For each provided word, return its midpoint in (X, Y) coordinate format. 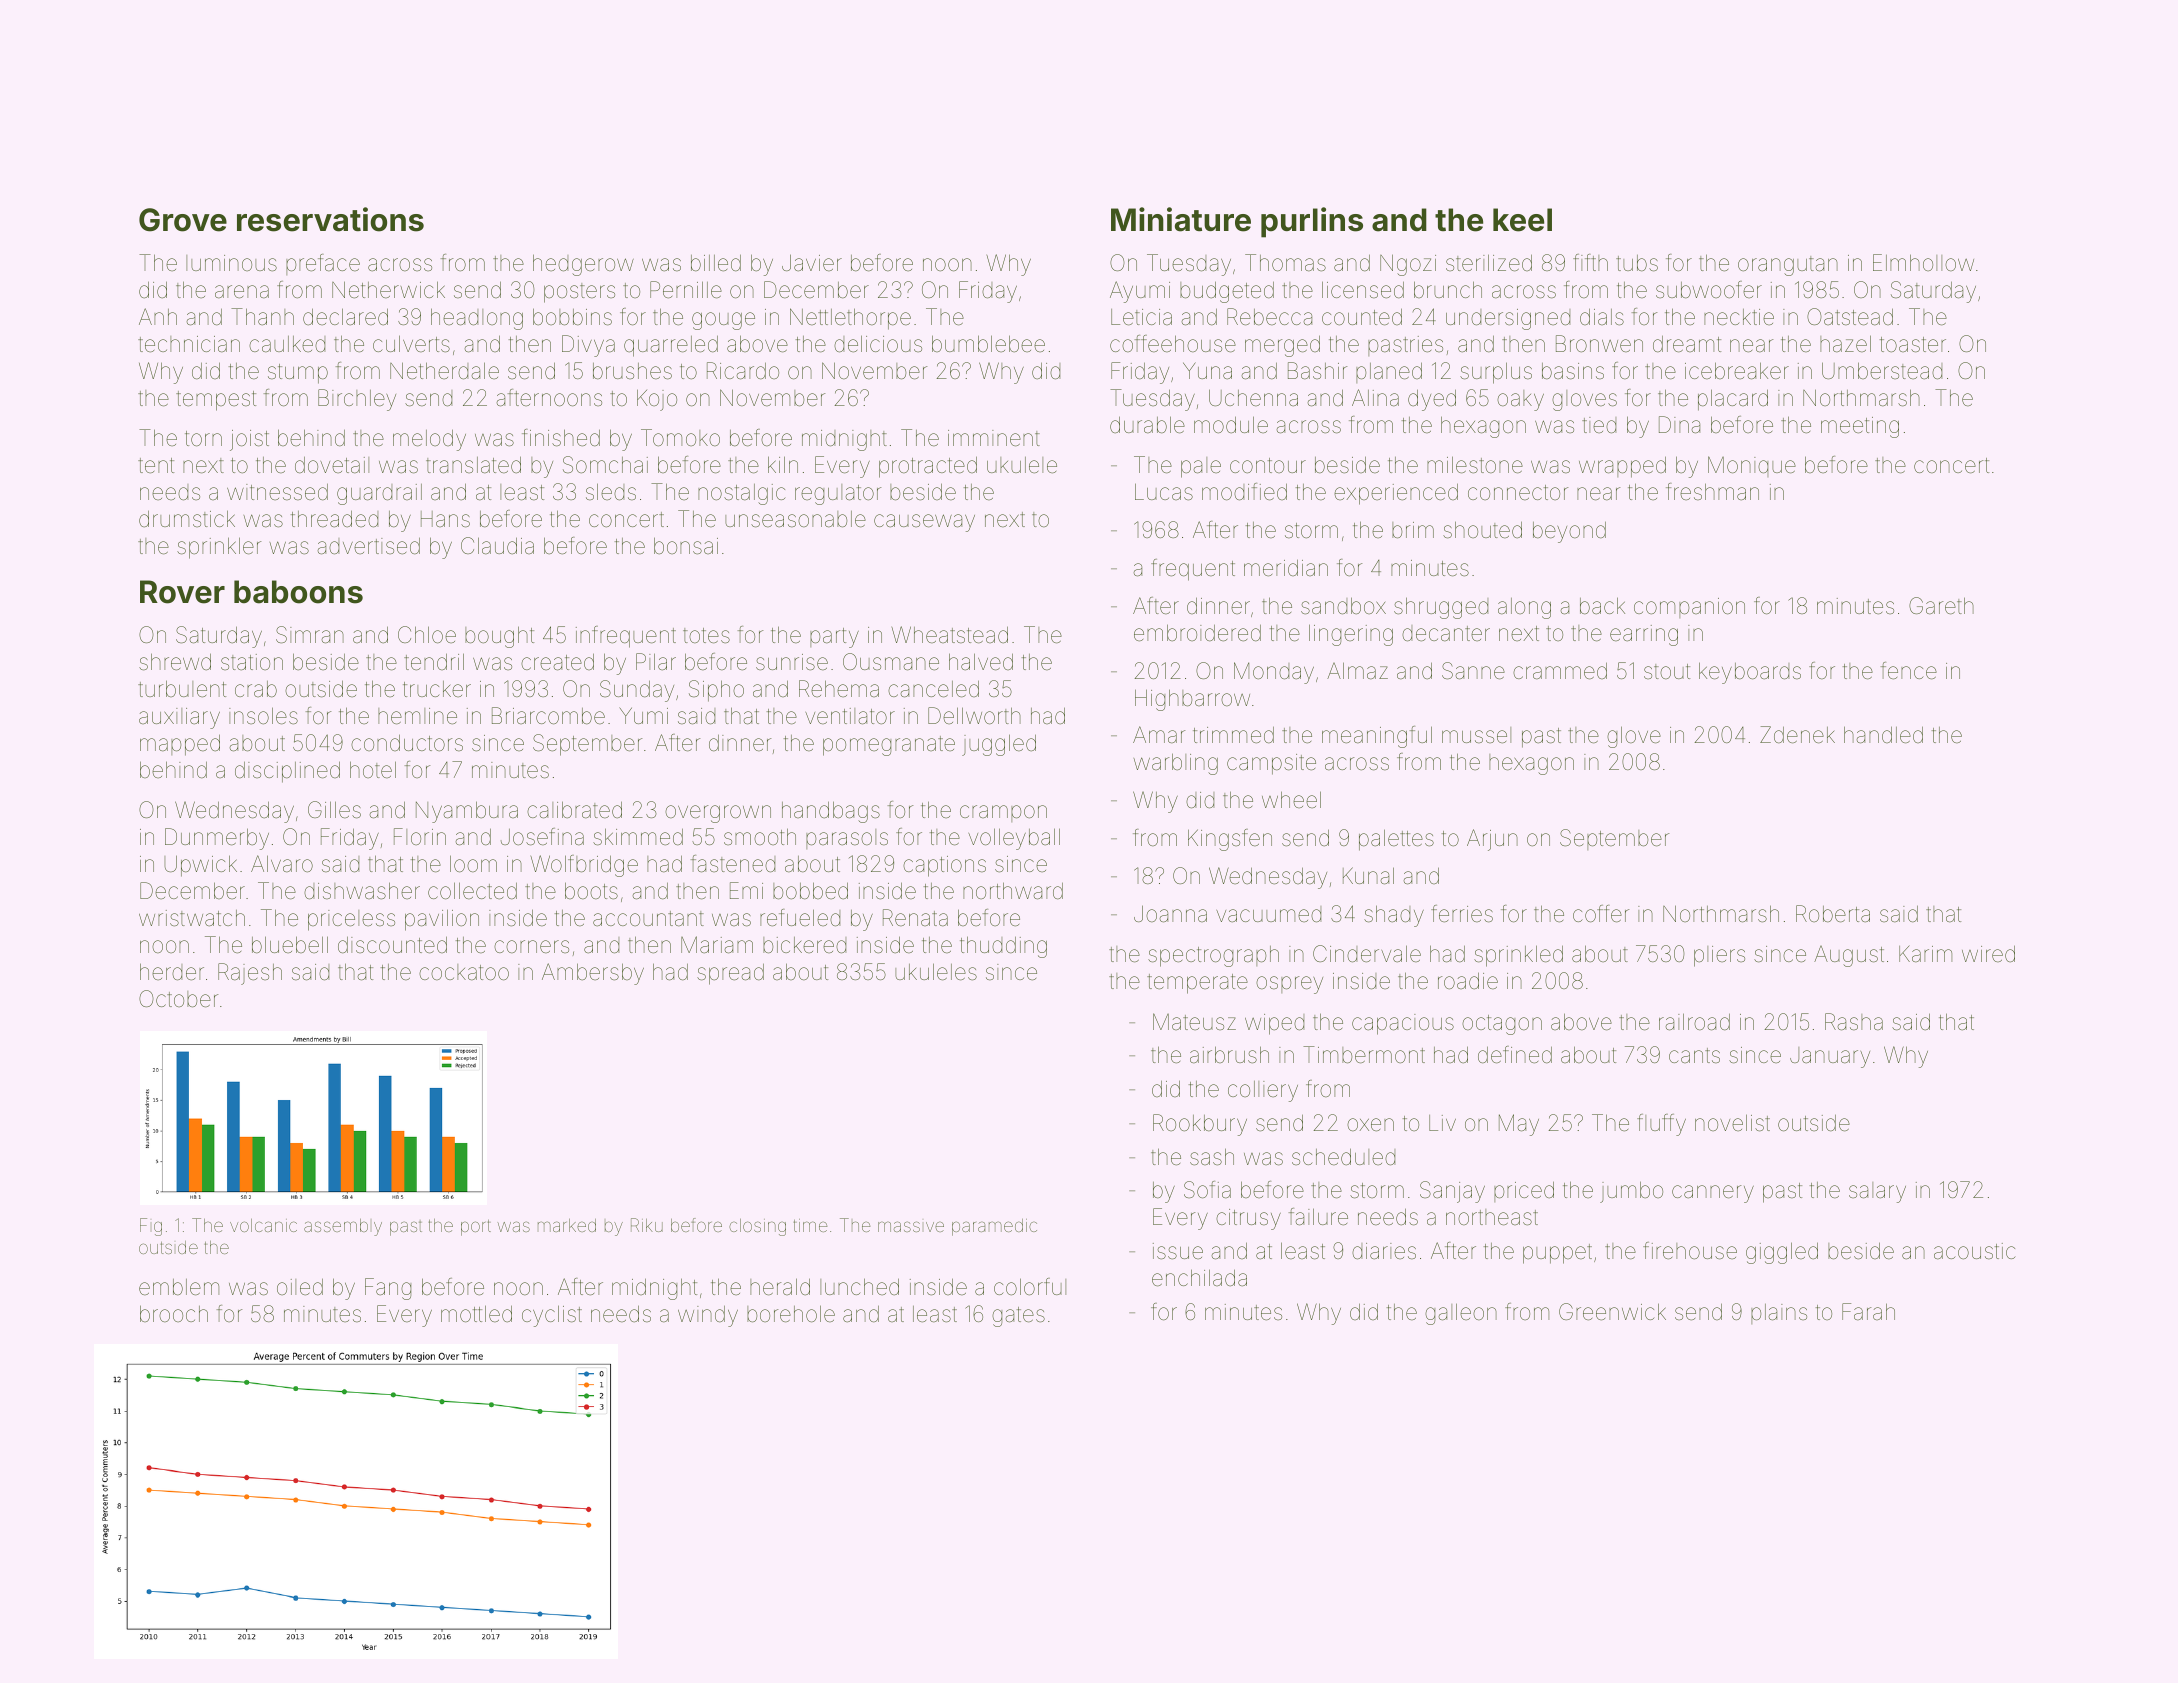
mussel (1476, 735)
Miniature (1181, 219)
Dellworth (974, 716)
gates (1018, 1317)
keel (1522, 220)
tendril (434, 662)
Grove (183, 220)
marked (567, 1225)
